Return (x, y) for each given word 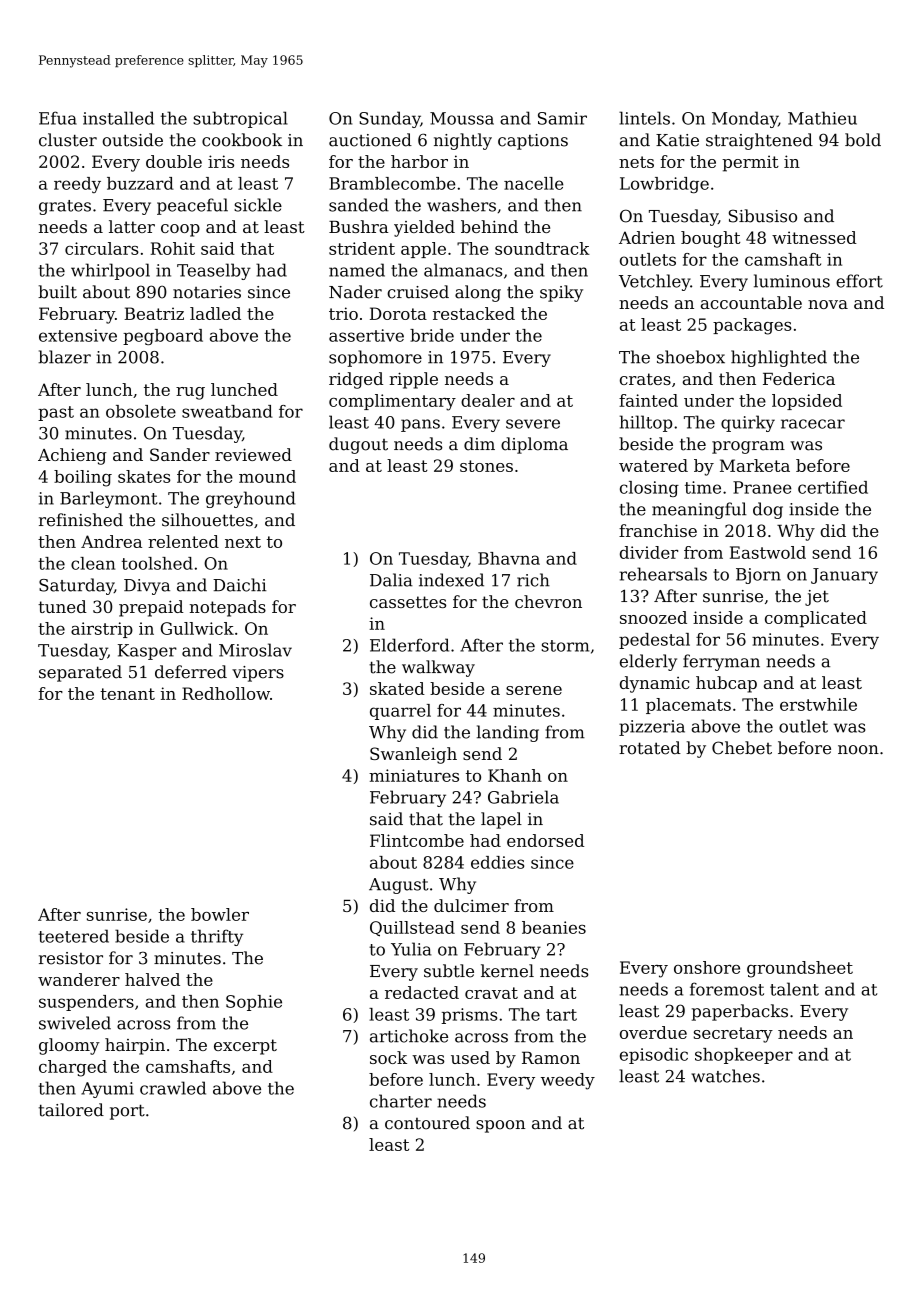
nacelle (533, 183)
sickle (258, 205)
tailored (71, 1110)
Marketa (755, 465)
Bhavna (509, 558)
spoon (500, 1126)
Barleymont (109, 499)
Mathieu (822, 118)
